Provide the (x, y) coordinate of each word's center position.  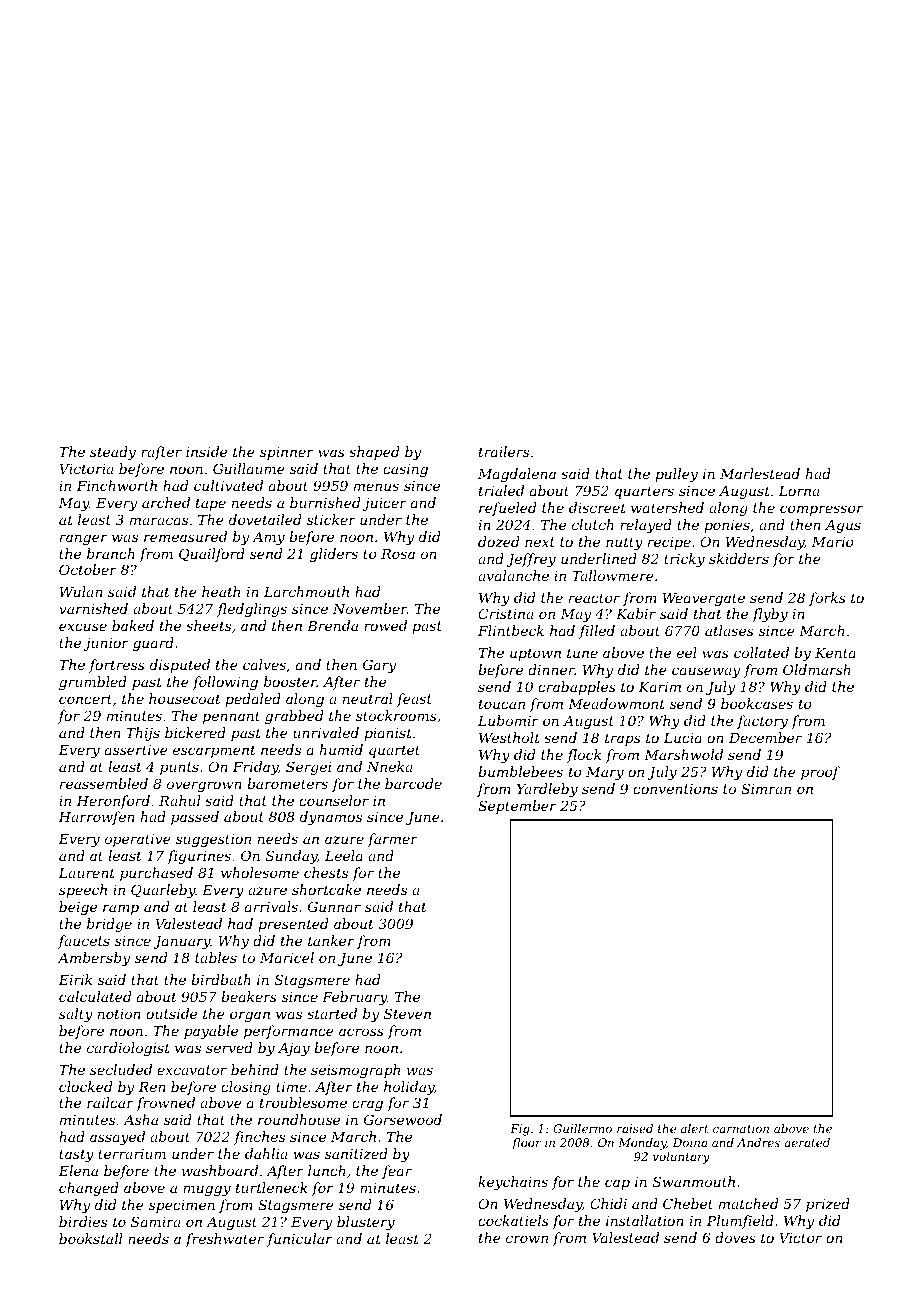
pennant (231, 717)
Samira (155, 1221)
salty (76, 1015)
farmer (393, 840)
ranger (83, 539)
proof (820, 773)
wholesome (260, 872)
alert (695, 1128)
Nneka (389, 766)
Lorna (798, 491)
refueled (507, 509)
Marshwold (683, 754)
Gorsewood (403, 1119)
